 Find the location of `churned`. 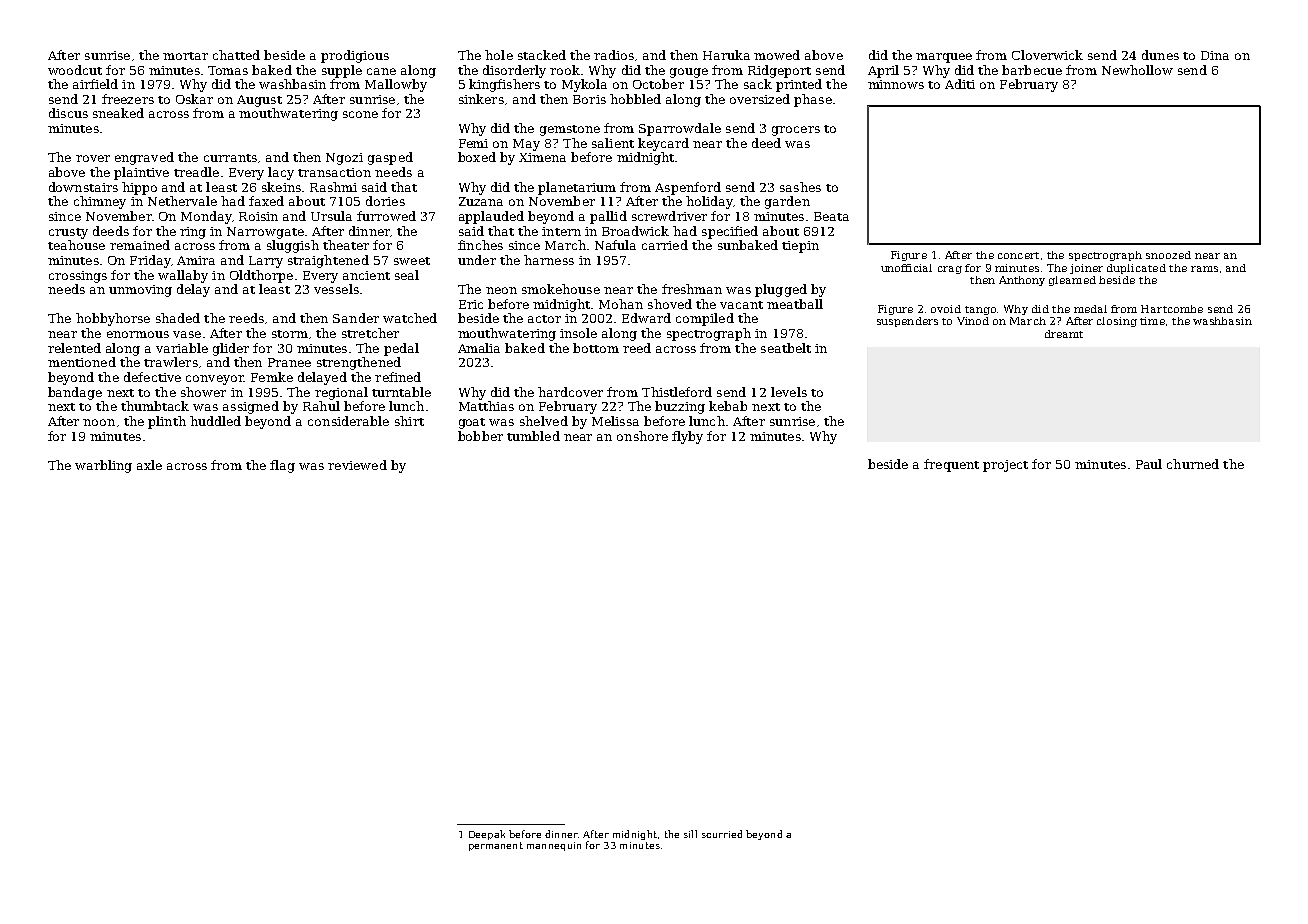

churned is located at coordinates (1193, 464).
